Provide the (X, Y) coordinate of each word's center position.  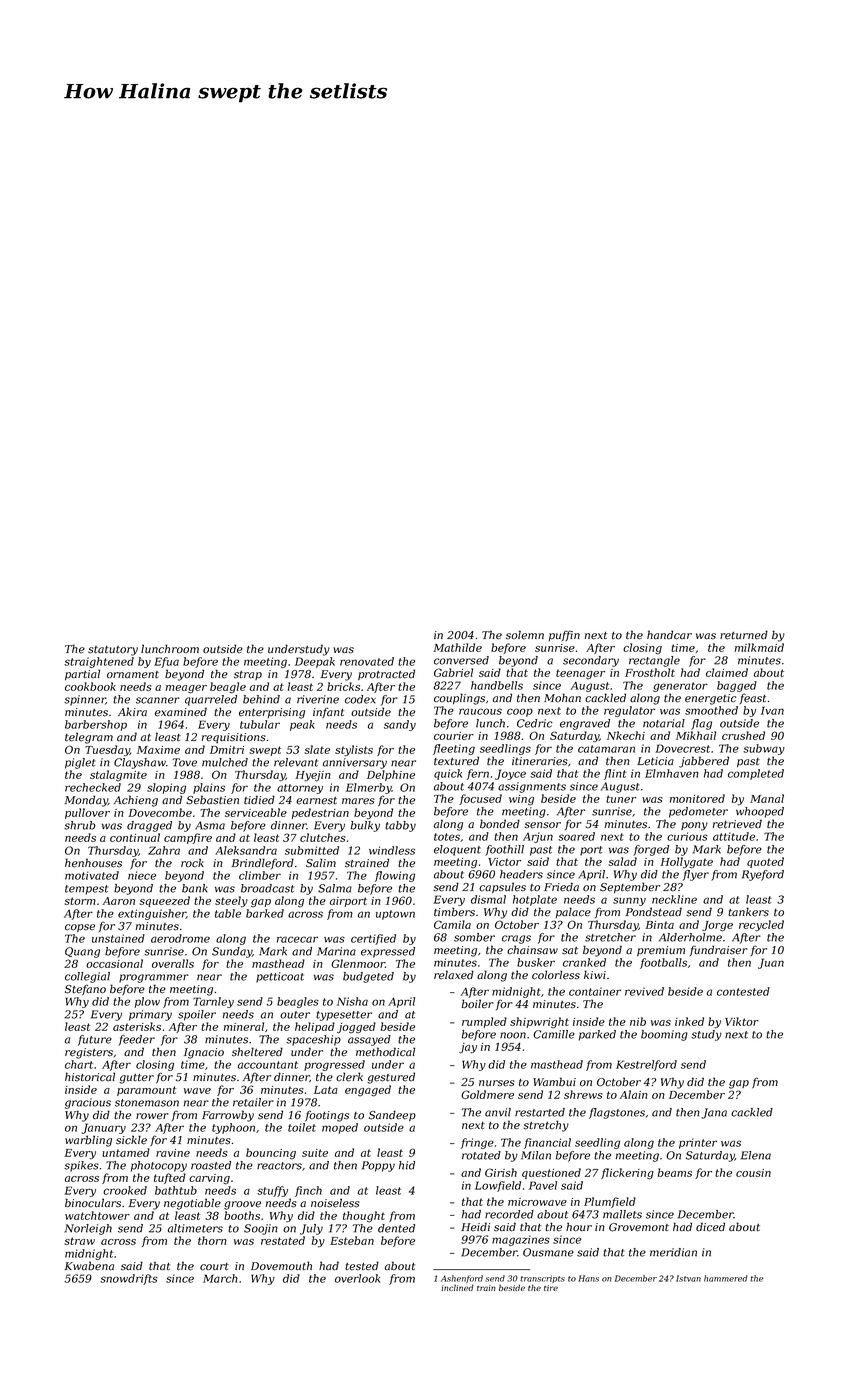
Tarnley (213, 1002)
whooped (760, 812)
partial (82, 674)
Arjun (538, 837)
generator (680, 687)
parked (597, 1035)
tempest (86, 890)
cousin (753, 1173)
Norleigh (88, 1229)
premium (661, 951)
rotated (481, 1155)
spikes (81, 1166)
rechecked (93, 787)
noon (513, 1035)
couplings (459, 699)
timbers (454, 912)
